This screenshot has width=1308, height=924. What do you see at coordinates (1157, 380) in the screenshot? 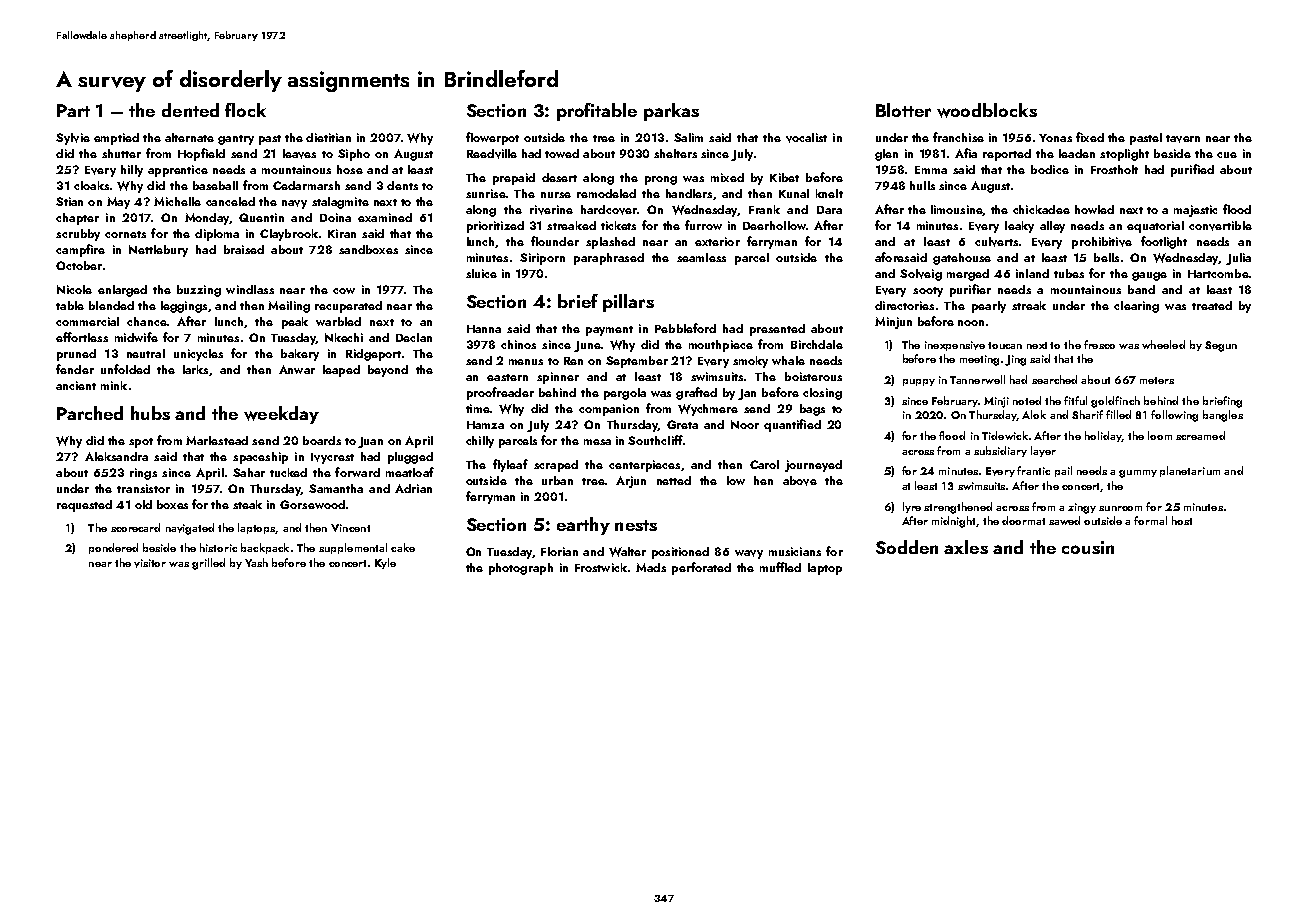
I see `meters` at bounding box center [1157, 380].
